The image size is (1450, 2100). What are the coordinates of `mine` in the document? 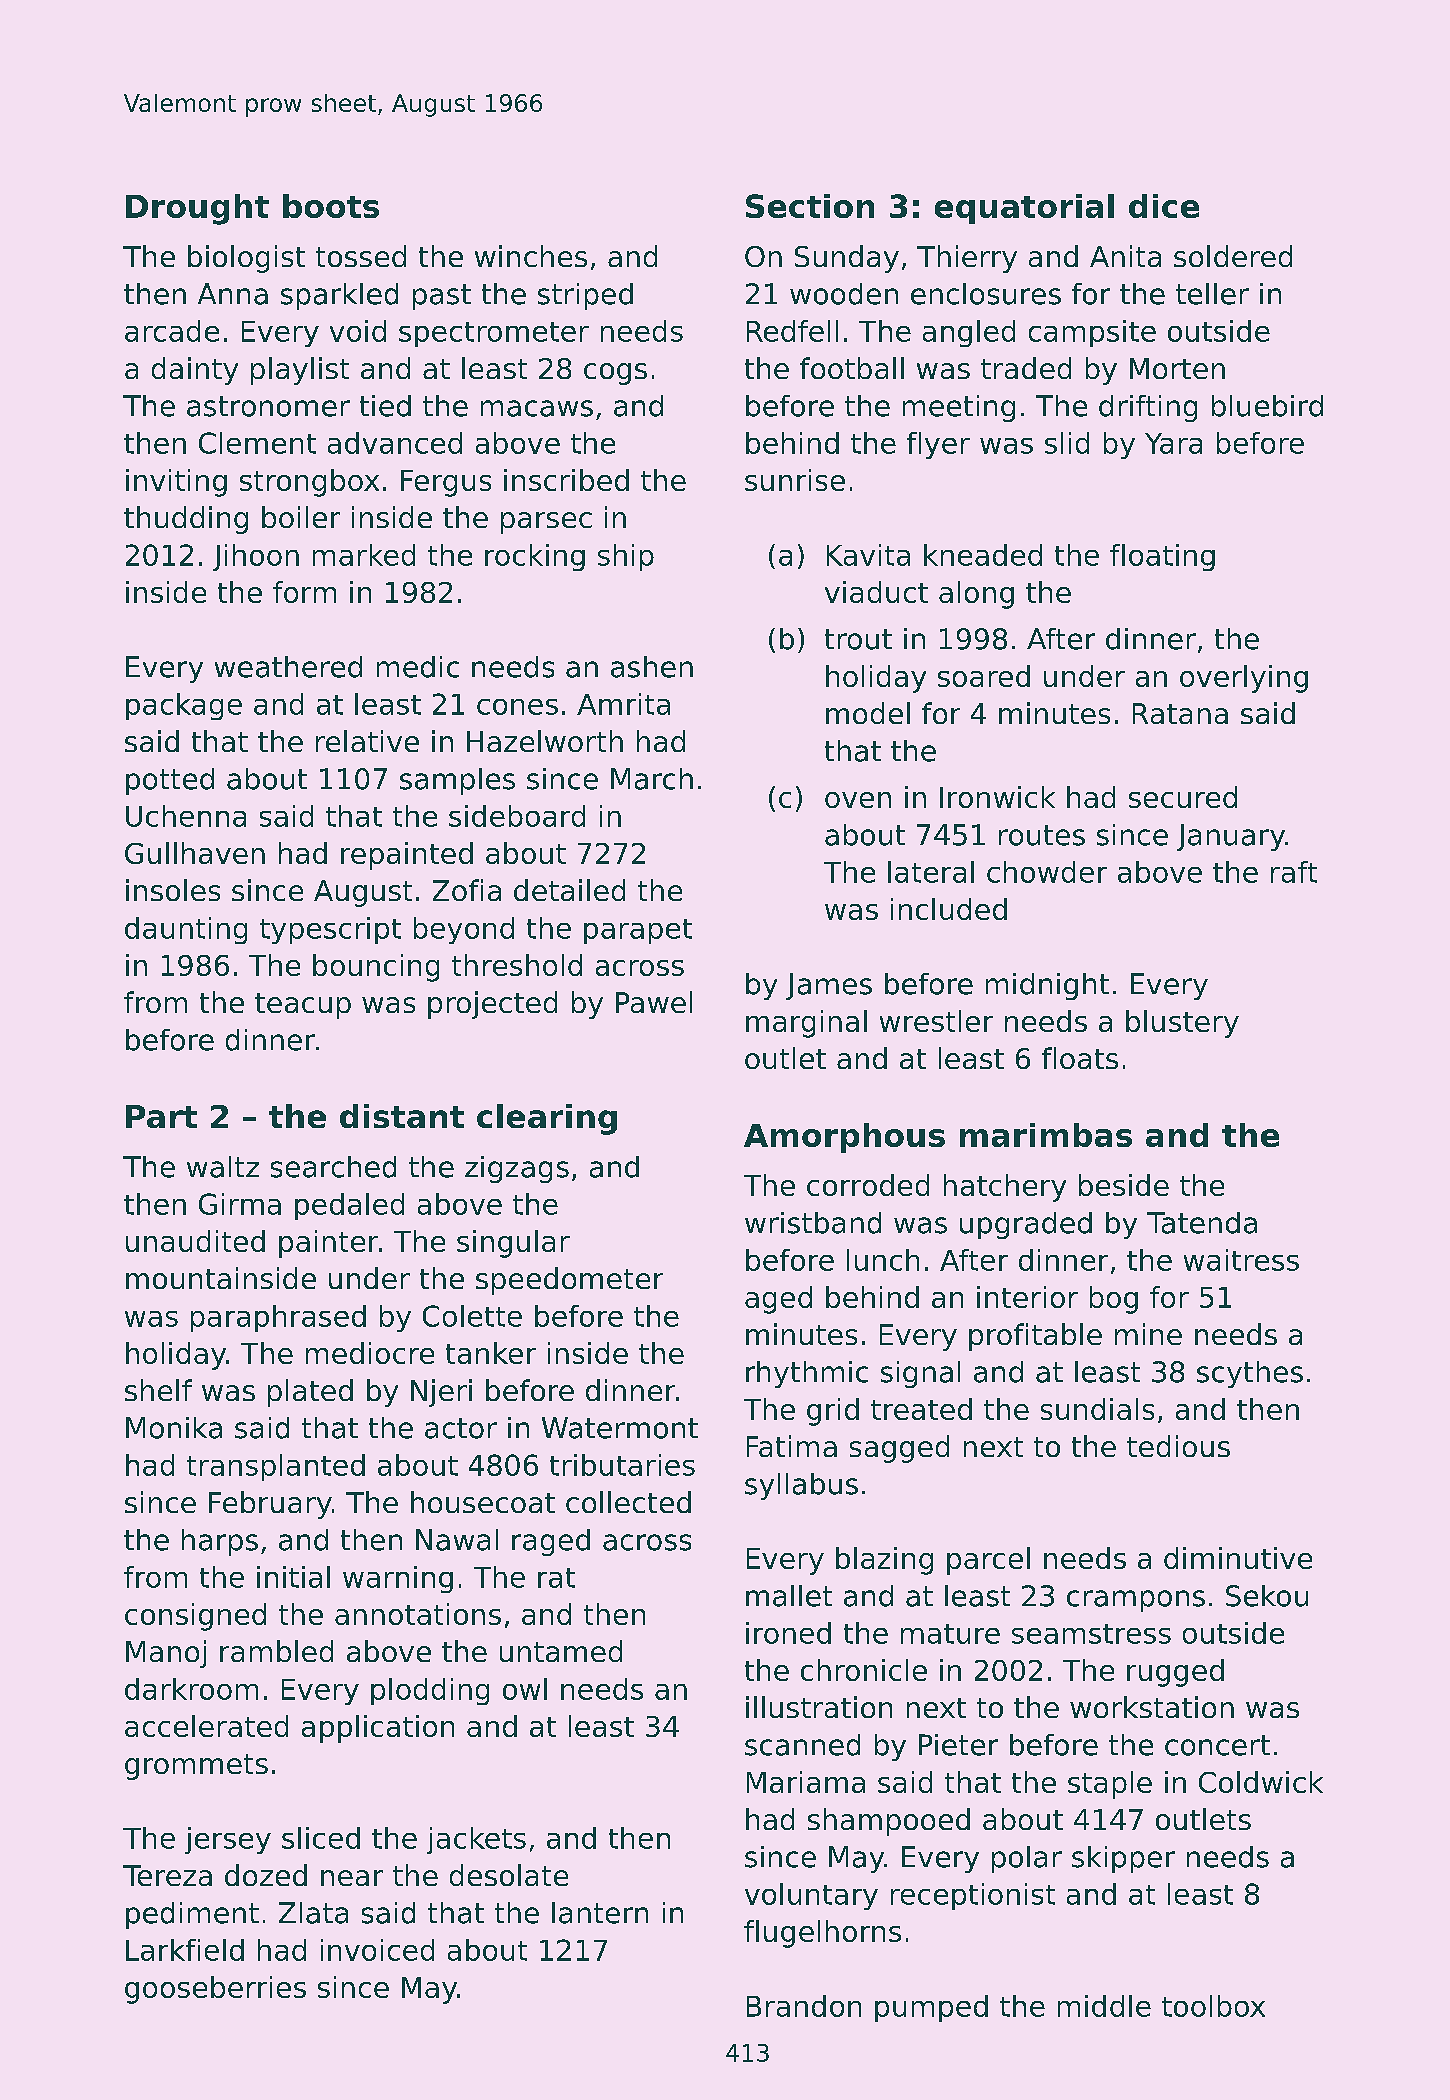 It's located at (1148, 1334).
